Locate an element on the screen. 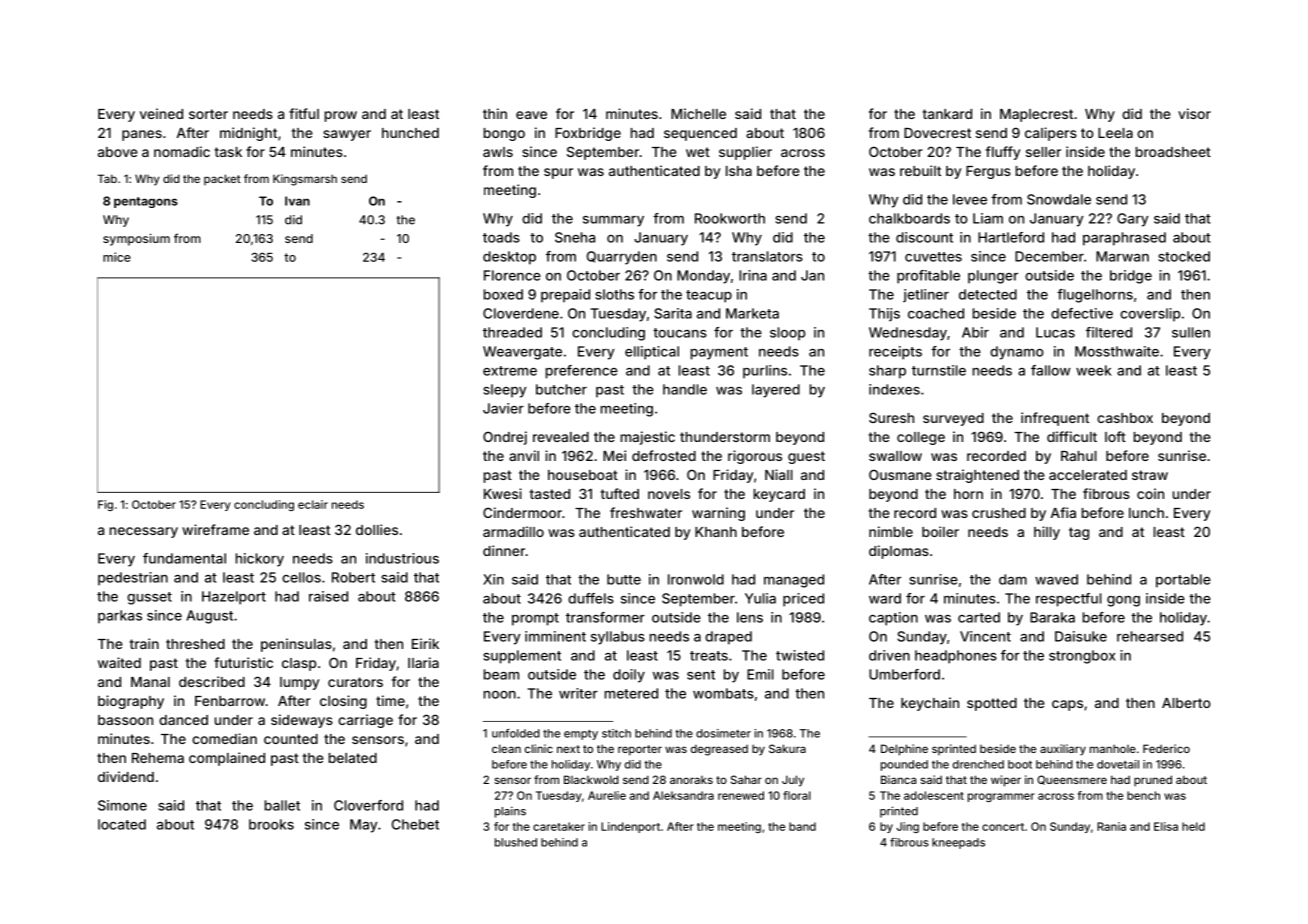 This screenshot has height=924, width=1308. Delphine is located at coordinates (904, 750).
